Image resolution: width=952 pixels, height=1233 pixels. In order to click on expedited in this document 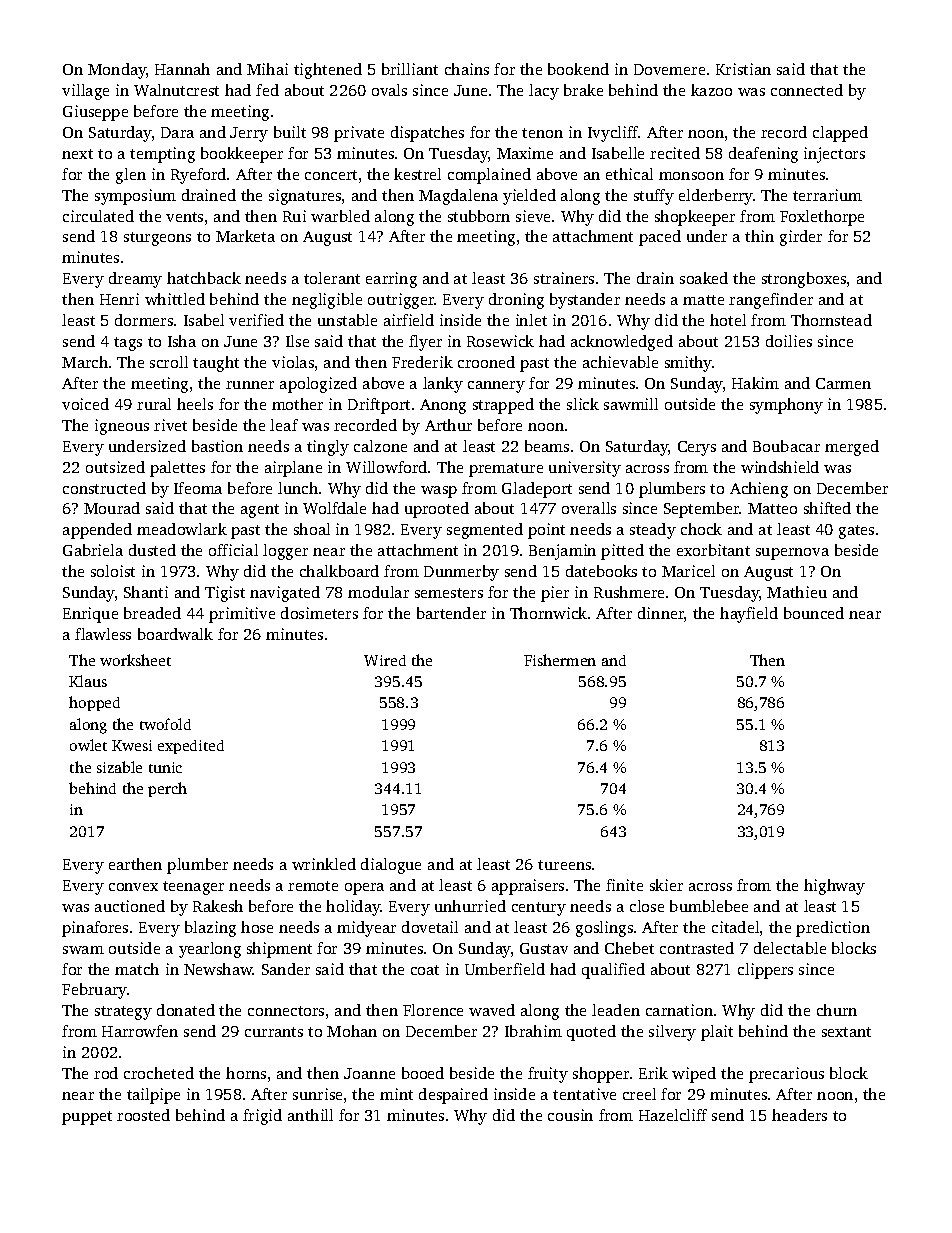, I will do `click(191, 747)`.
